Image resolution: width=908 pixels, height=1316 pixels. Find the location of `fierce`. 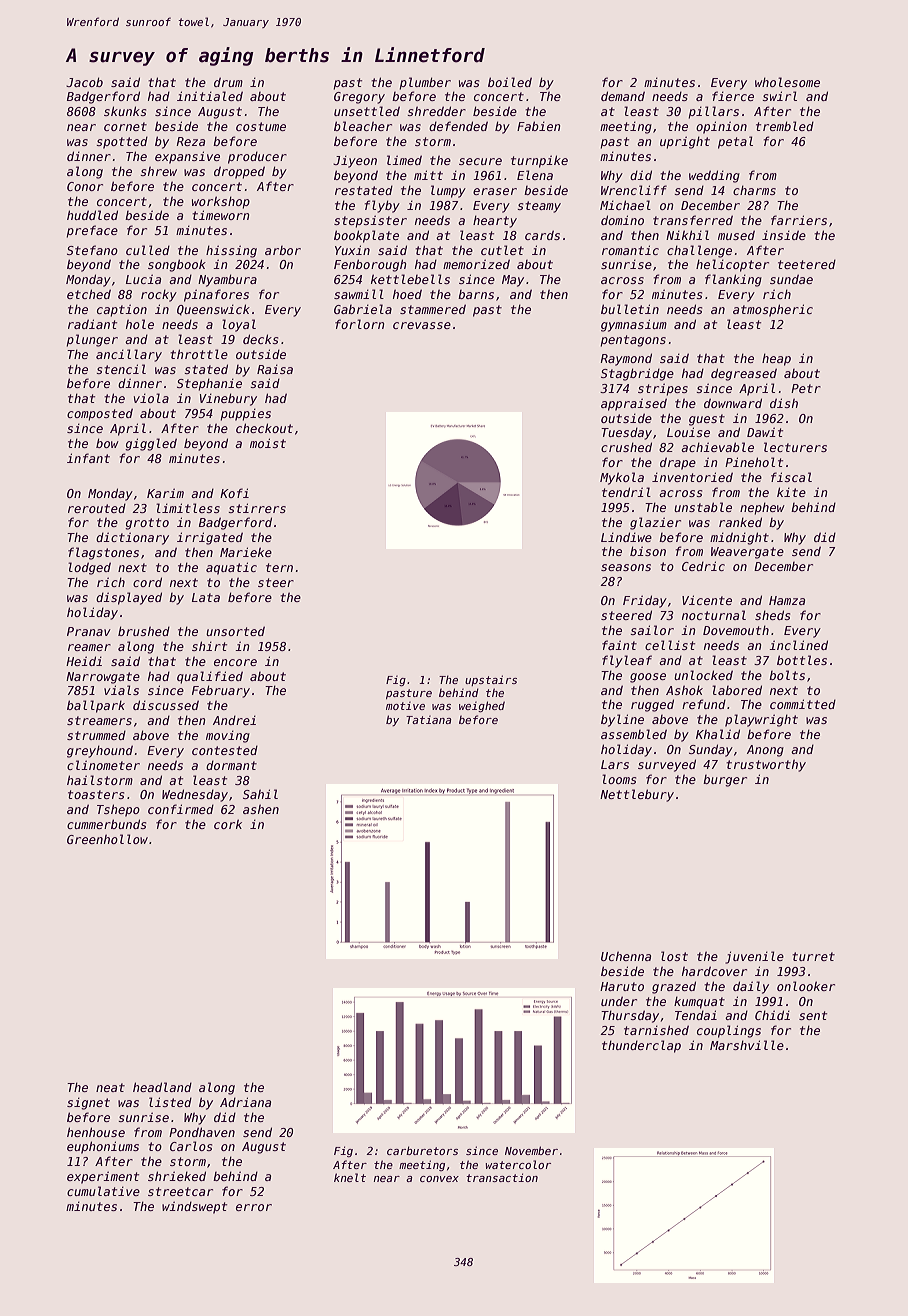

fierce is located at coordinates (733, 96).
